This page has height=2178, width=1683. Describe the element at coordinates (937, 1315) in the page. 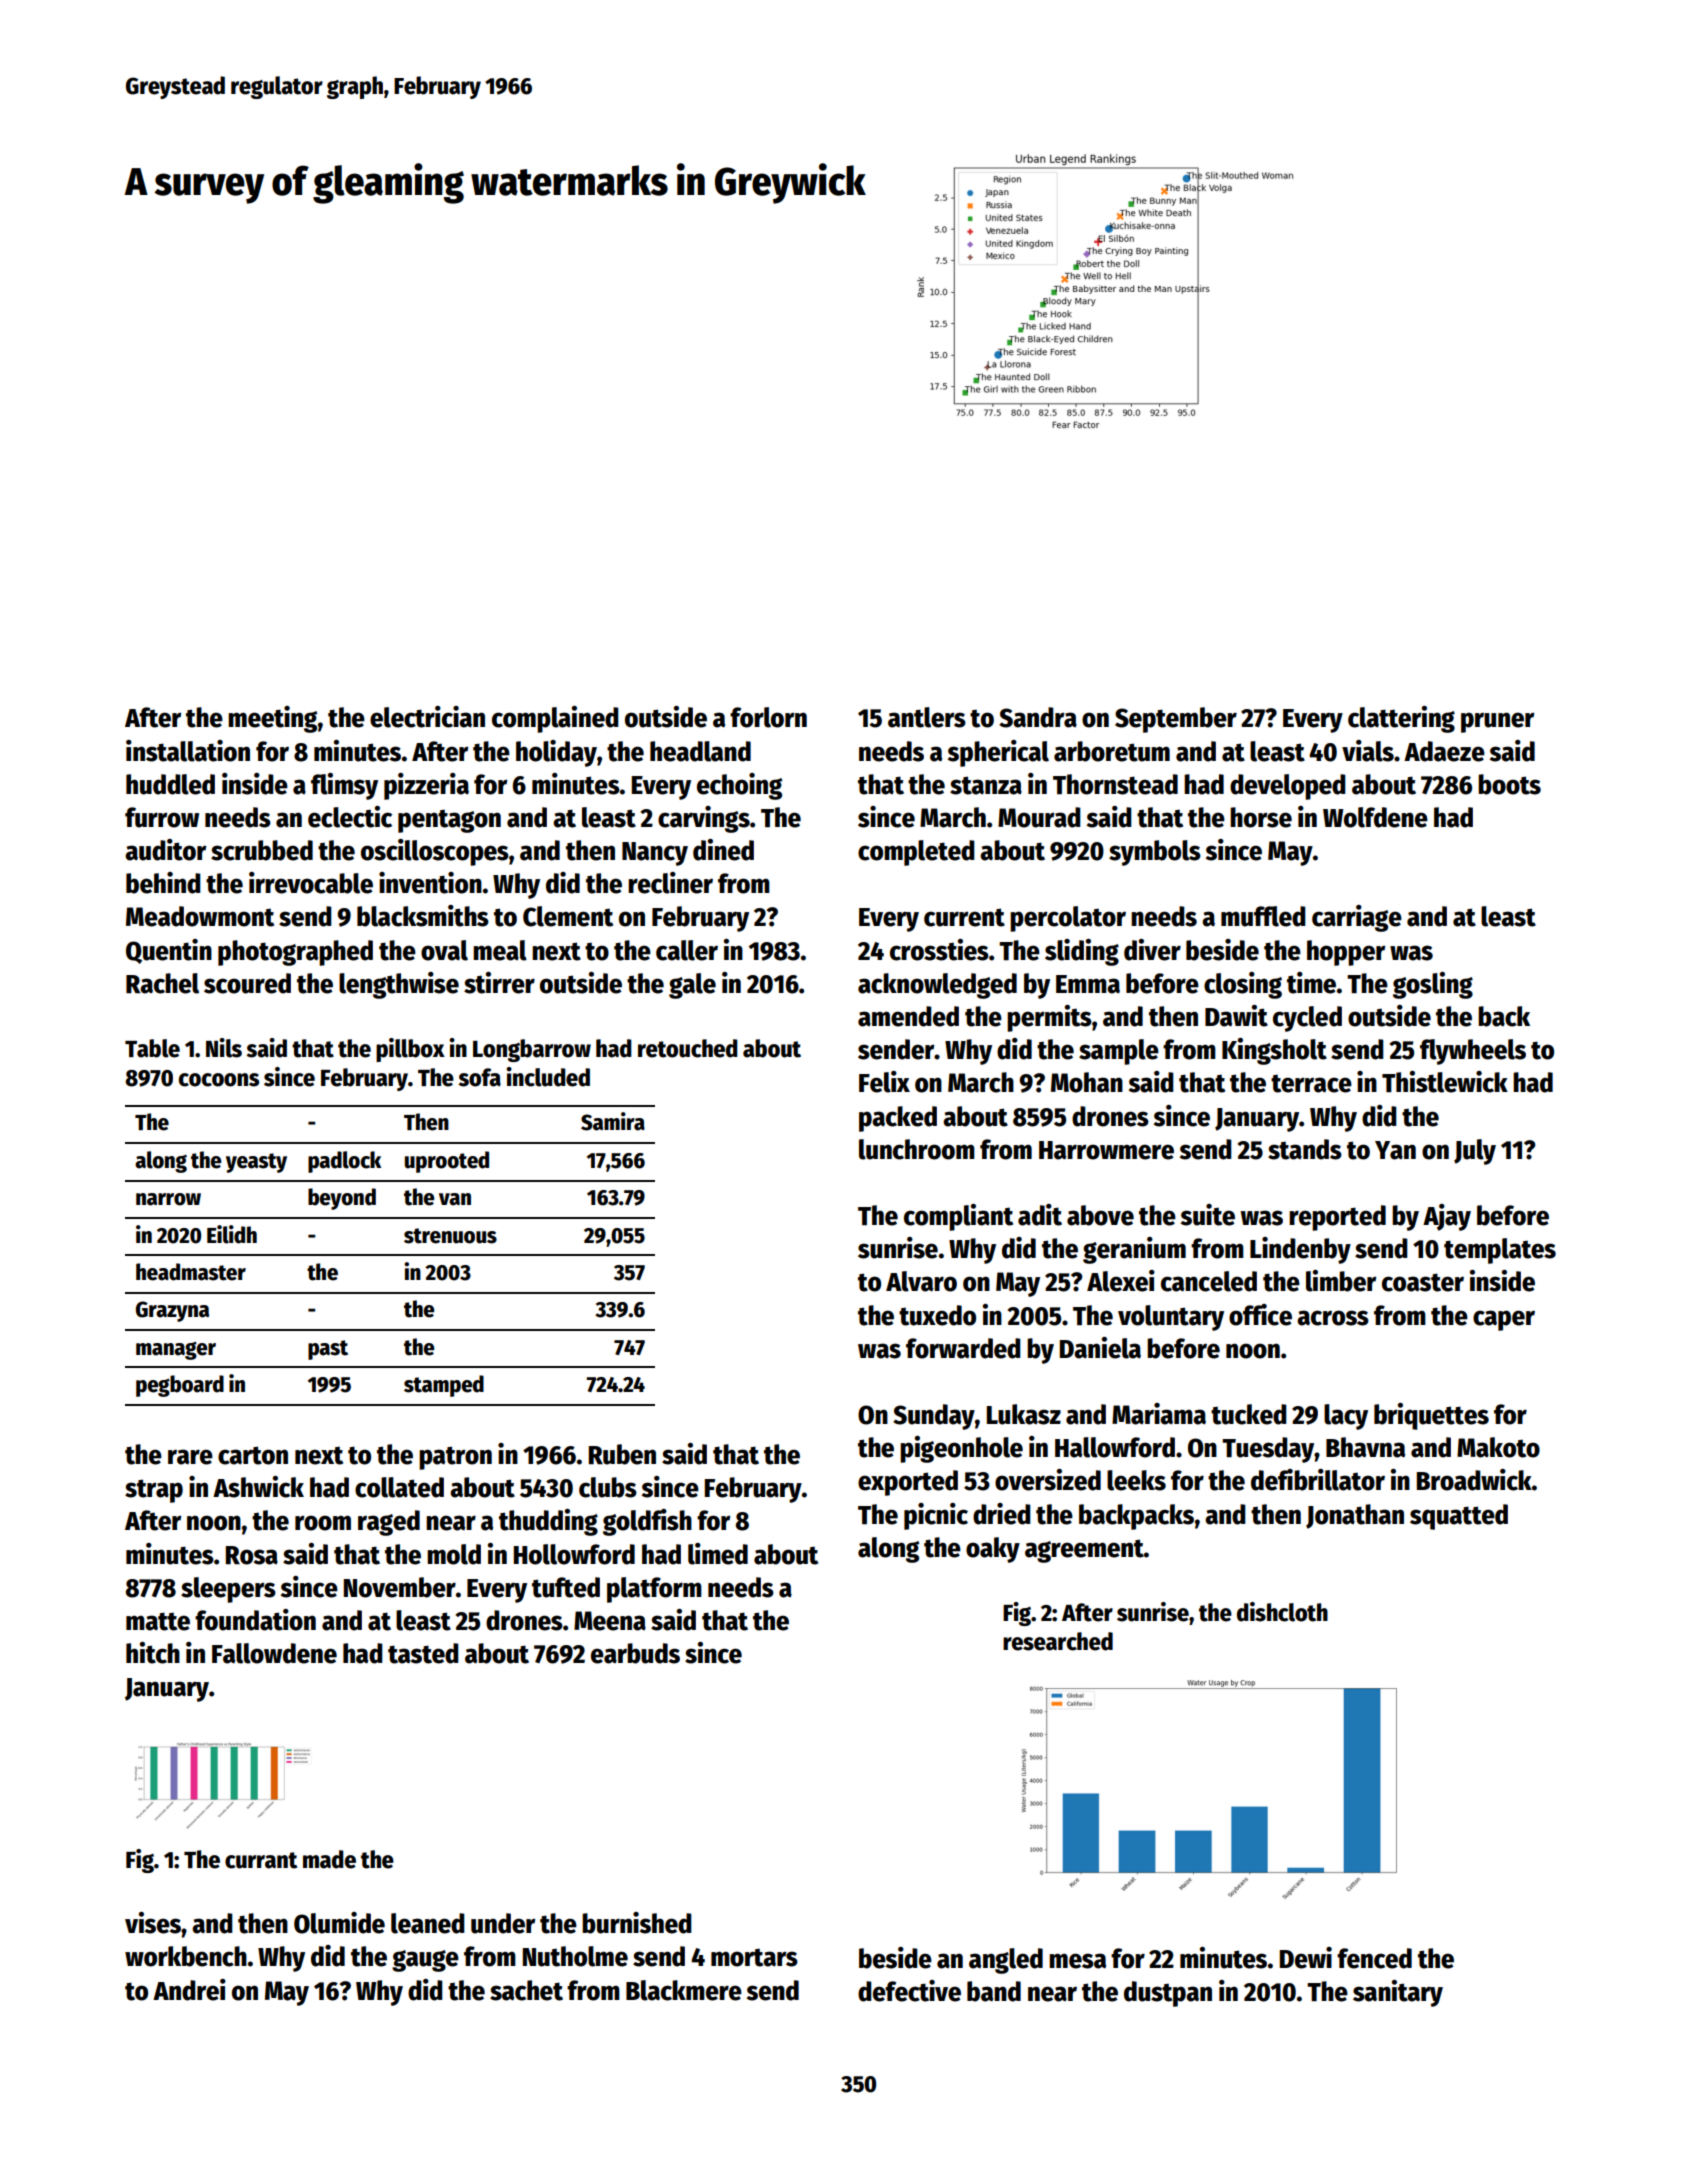

I see `tuxedo` at that location.
